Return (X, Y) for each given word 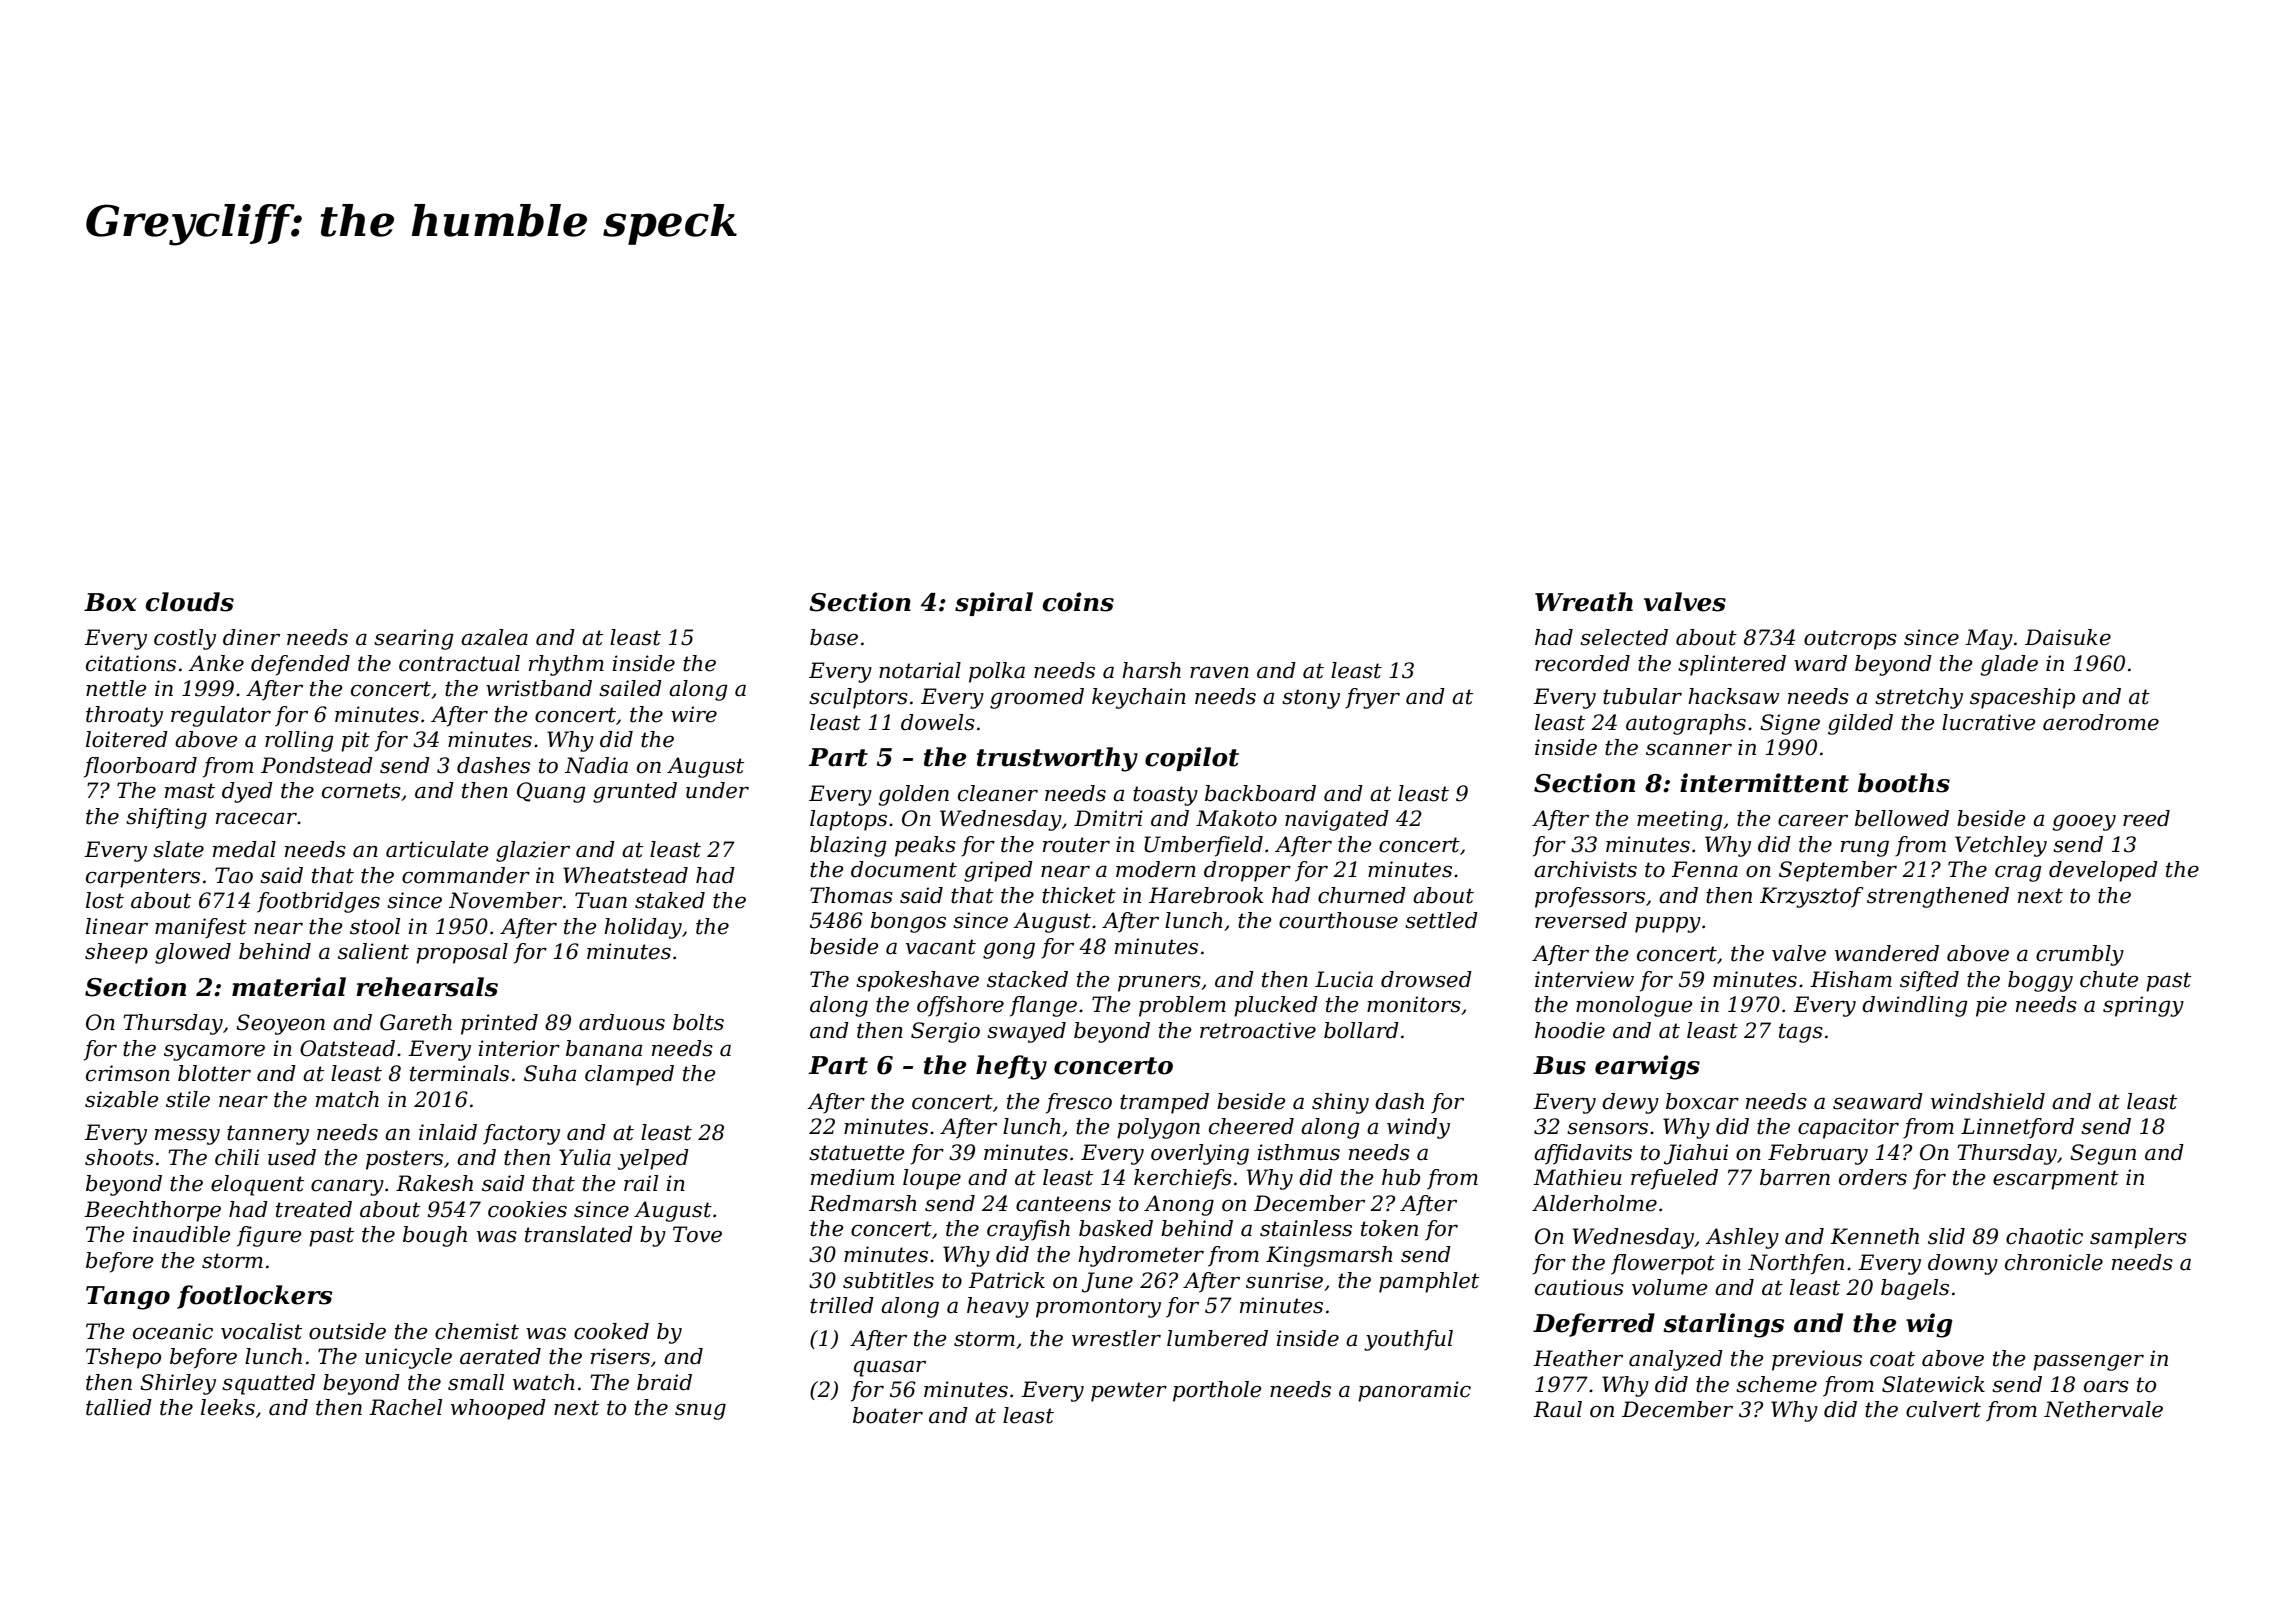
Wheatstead (625, 875)
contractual (459, 663)
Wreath (1584, 602)
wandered (1887, 953)
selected (1624, 637)
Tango (128, 1298)
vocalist (261, 1331)
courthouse (1338, 920)
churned (1362, 895)
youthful (1408, 1340)
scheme (1776, 1384)
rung (1865, 848)
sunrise (1284, 1280)
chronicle (2054, 1262)
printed (499, 1024)
